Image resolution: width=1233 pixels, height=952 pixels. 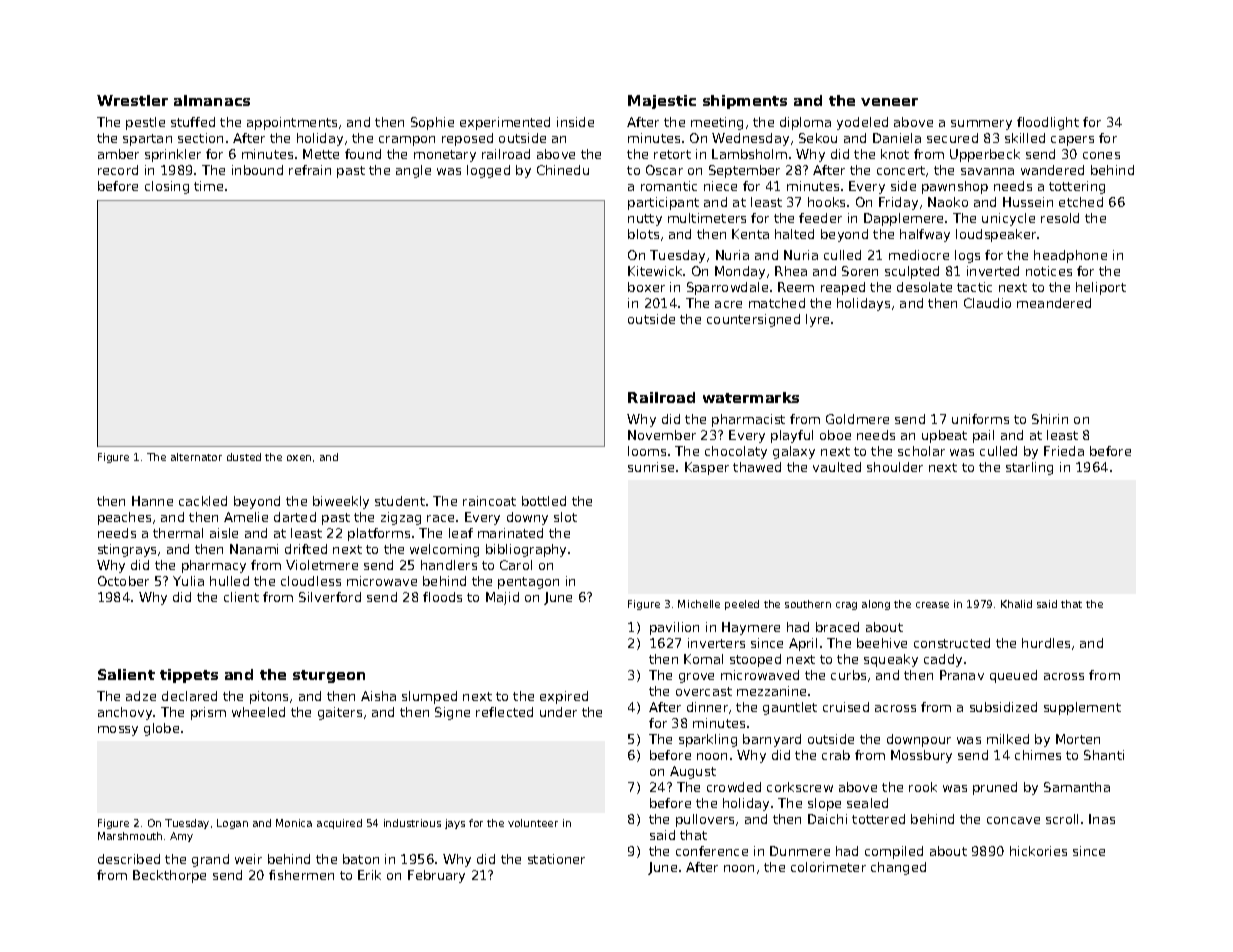 What do you see at coordinates (948, 202) in the screenshot?
I see `Naoko` at bounding box center [948, 202].
